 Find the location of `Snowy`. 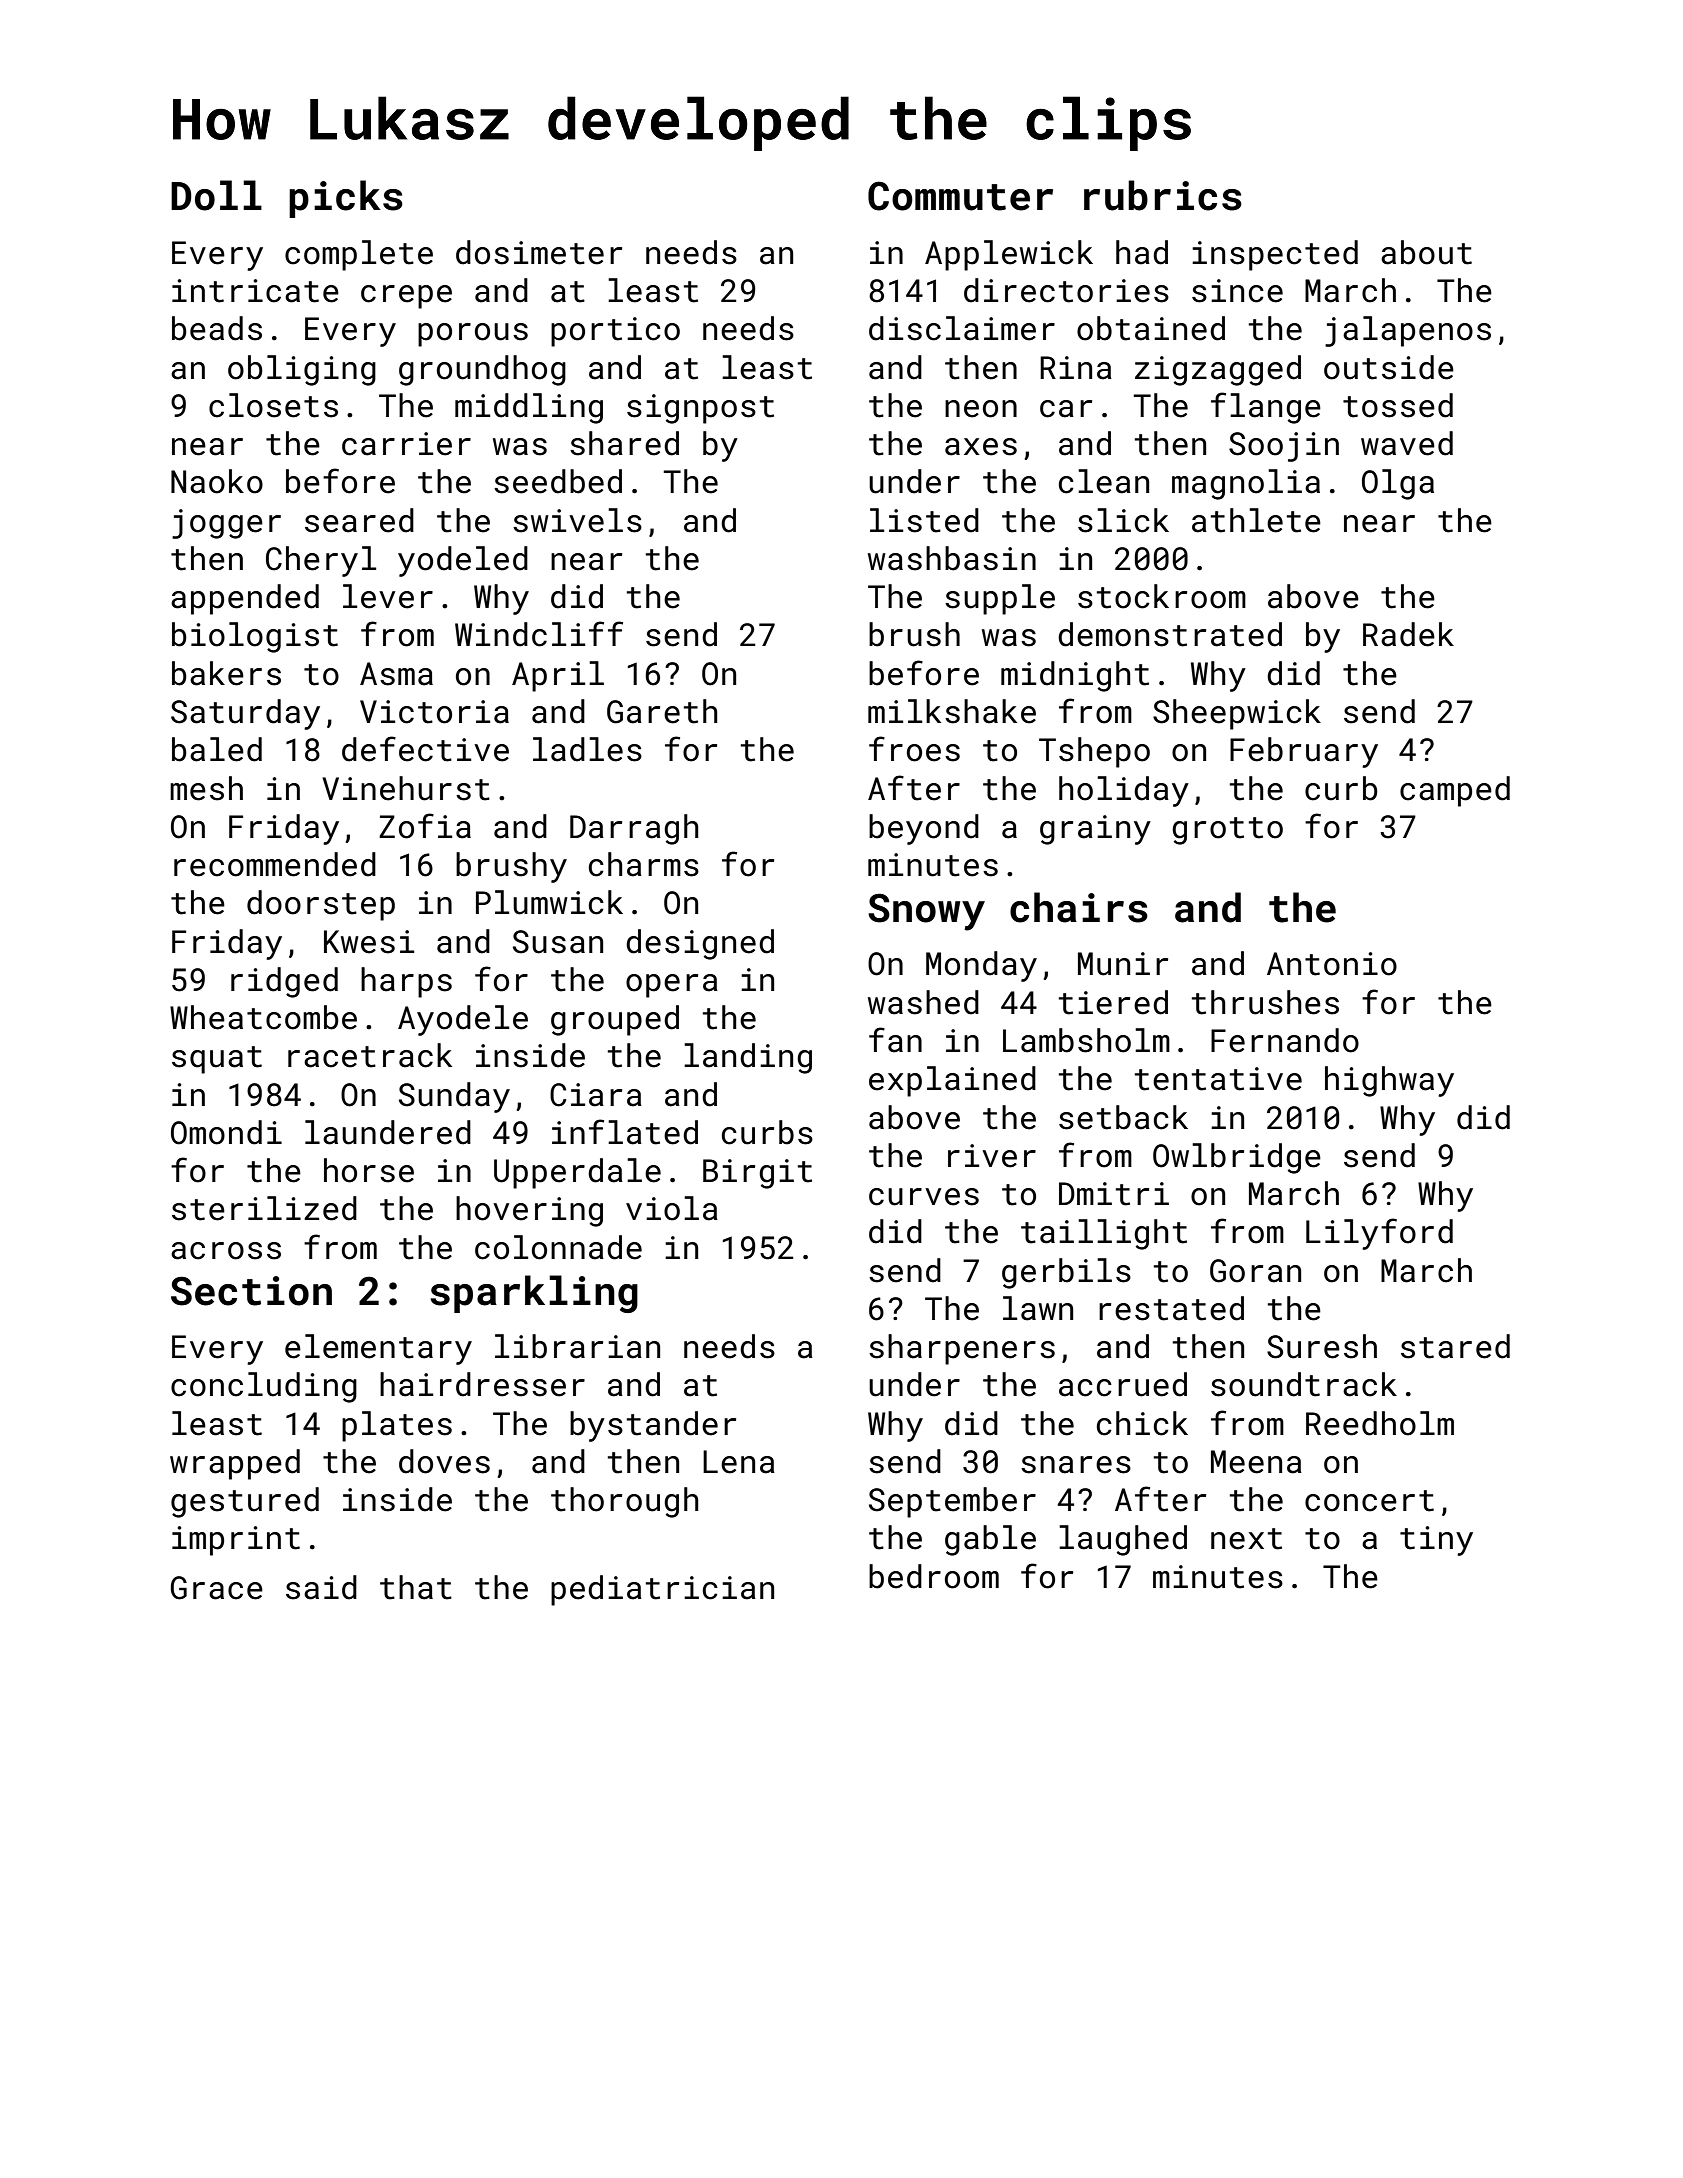

Snowy is located at coordinates (926, 912).
